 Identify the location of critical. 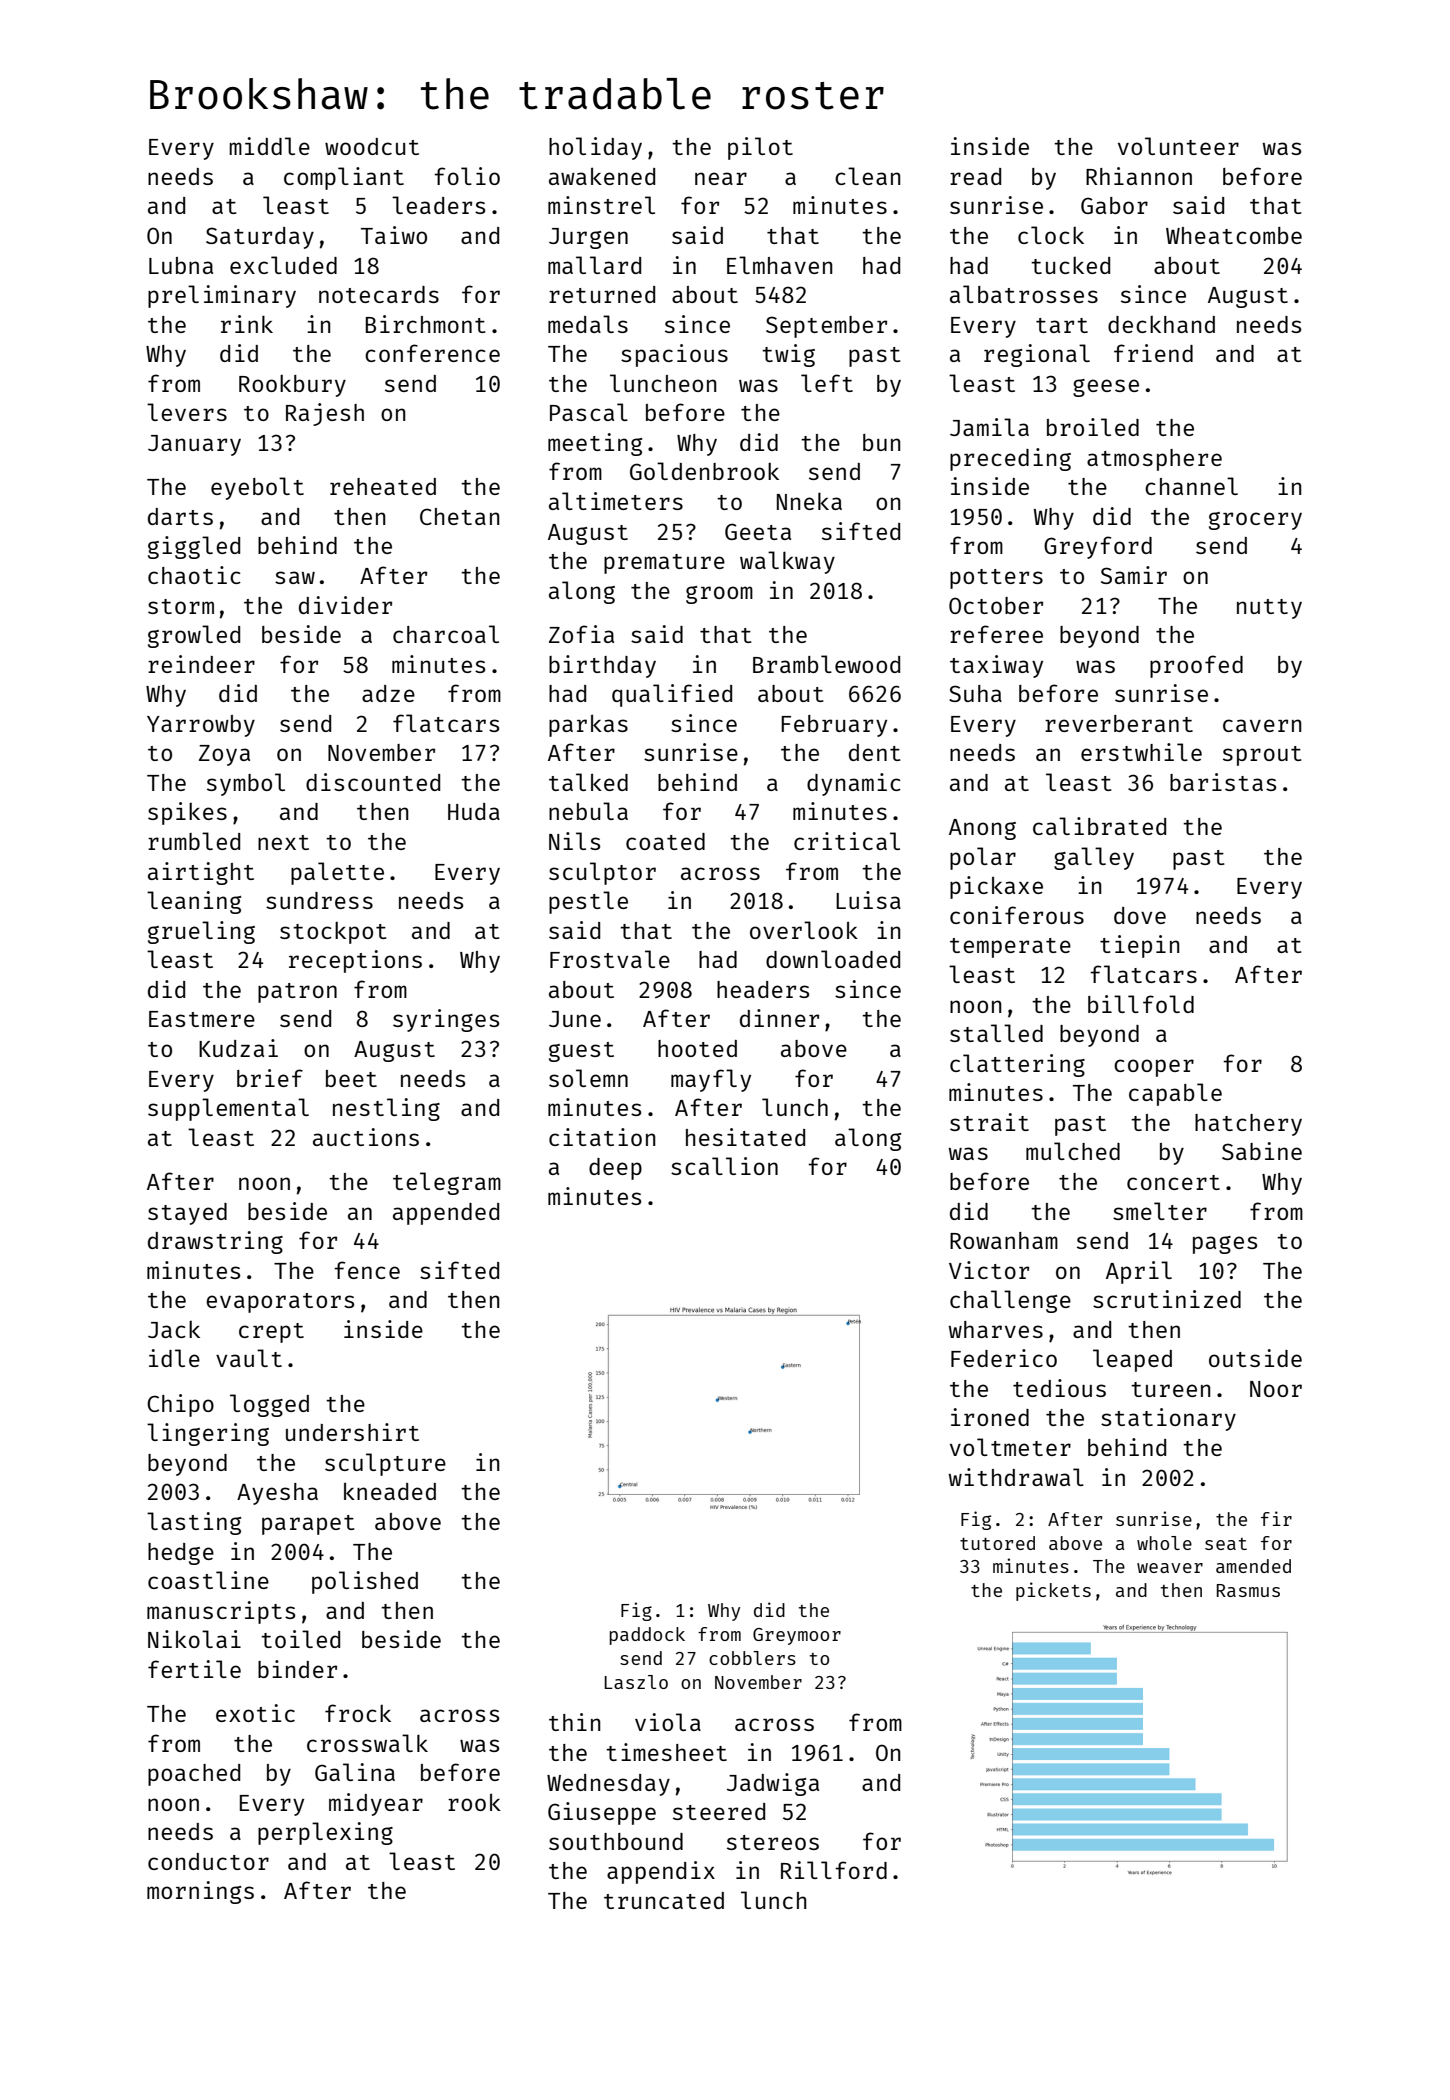
(847, 841).
